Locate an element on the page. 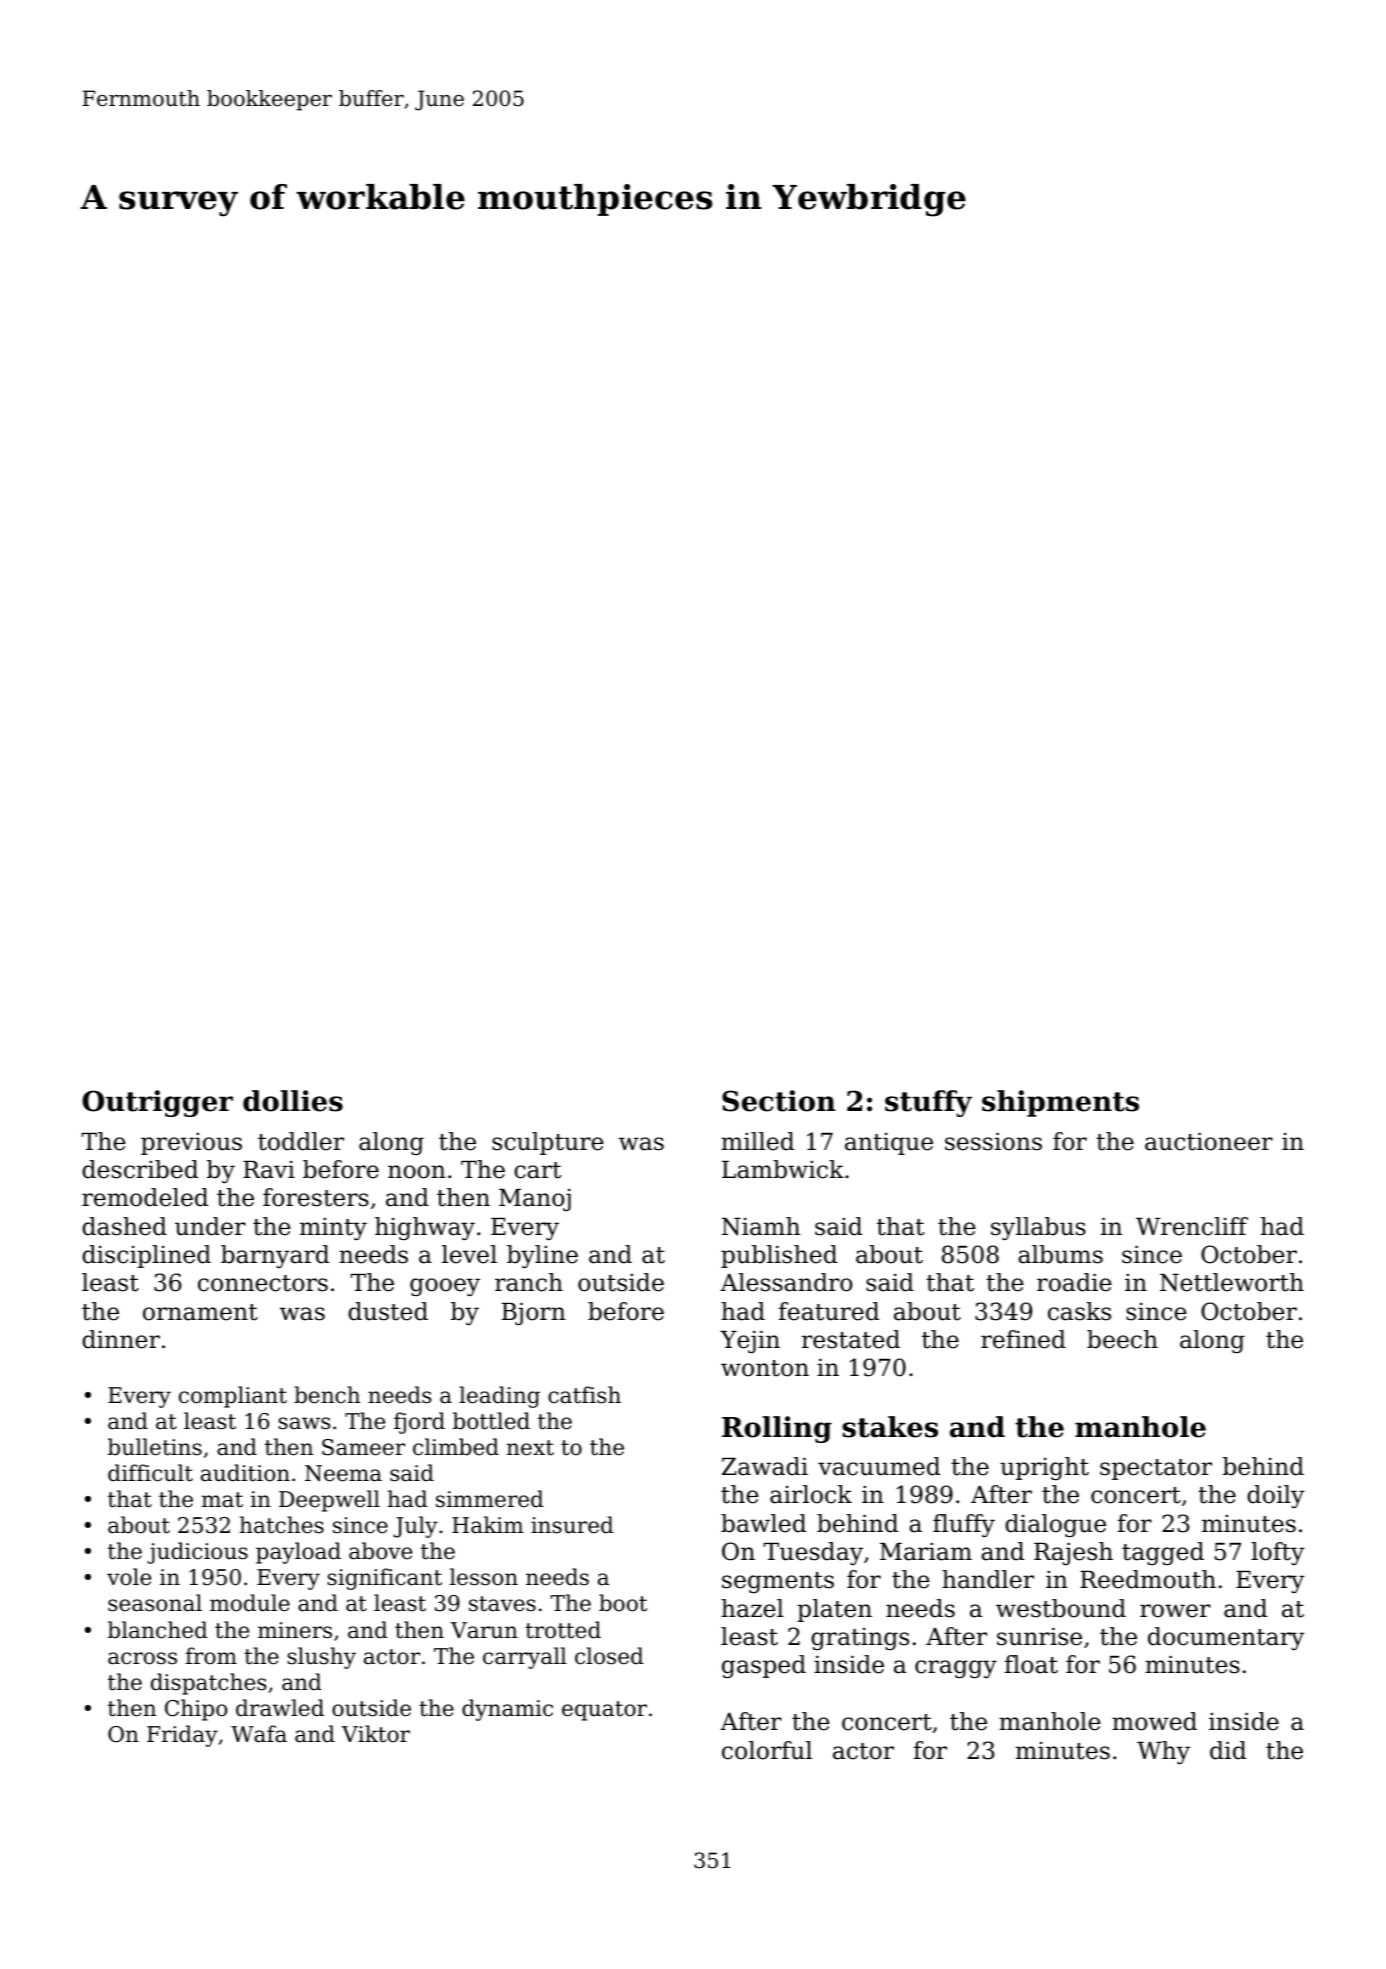  Nettleworth is located at coordinates (1232, 1282).
